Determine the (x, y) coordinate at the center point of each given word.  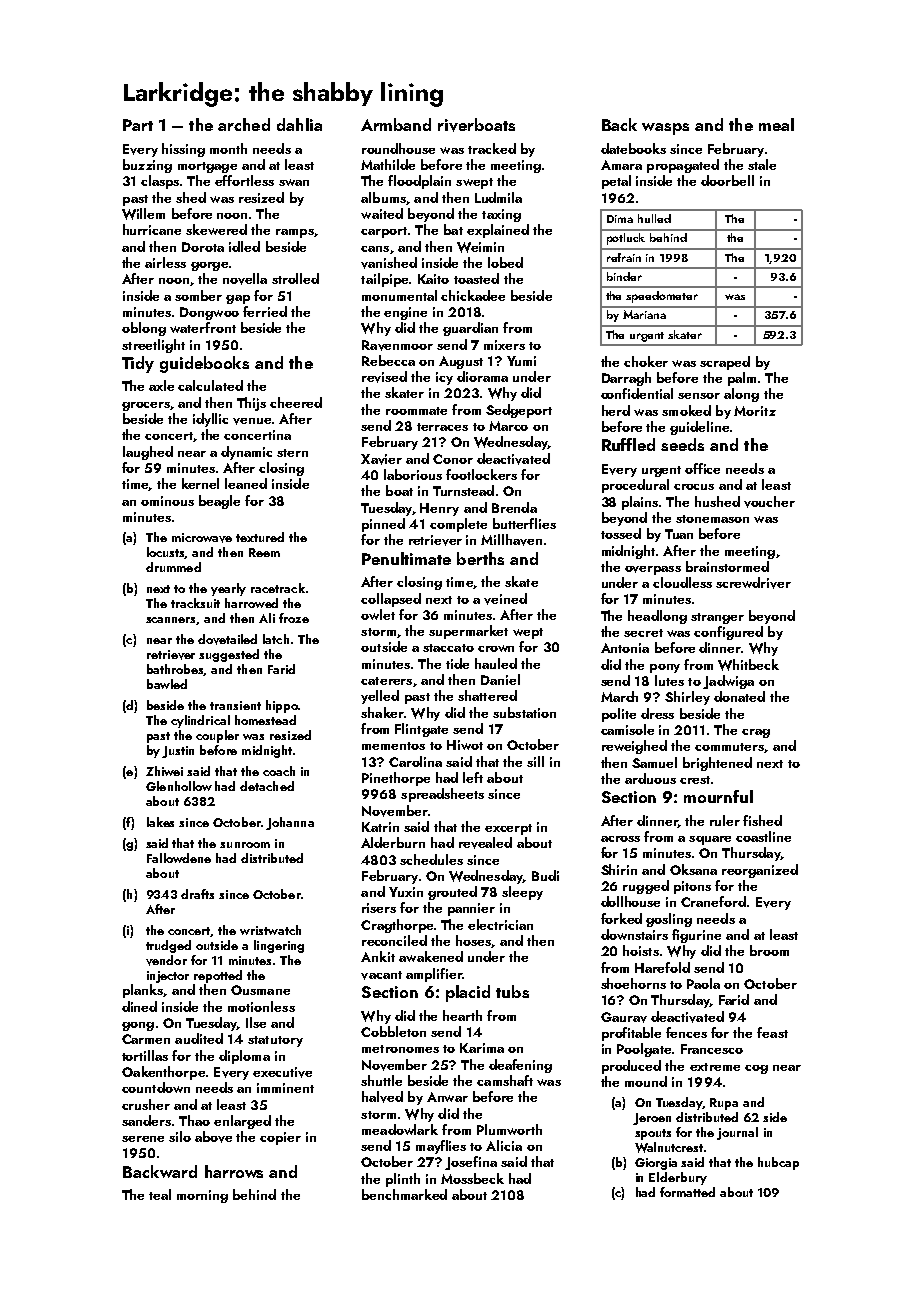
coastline (763, 836)
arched (244, 124)
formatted (687, 1192)
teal (160, 1194)
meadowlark (400, 1129)
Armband (396, 124)
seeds (682, 444)
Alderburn (393, 842)
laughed (148, 453)
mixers (504, 345)
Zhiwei (164, 771)
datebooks (633, 148)
